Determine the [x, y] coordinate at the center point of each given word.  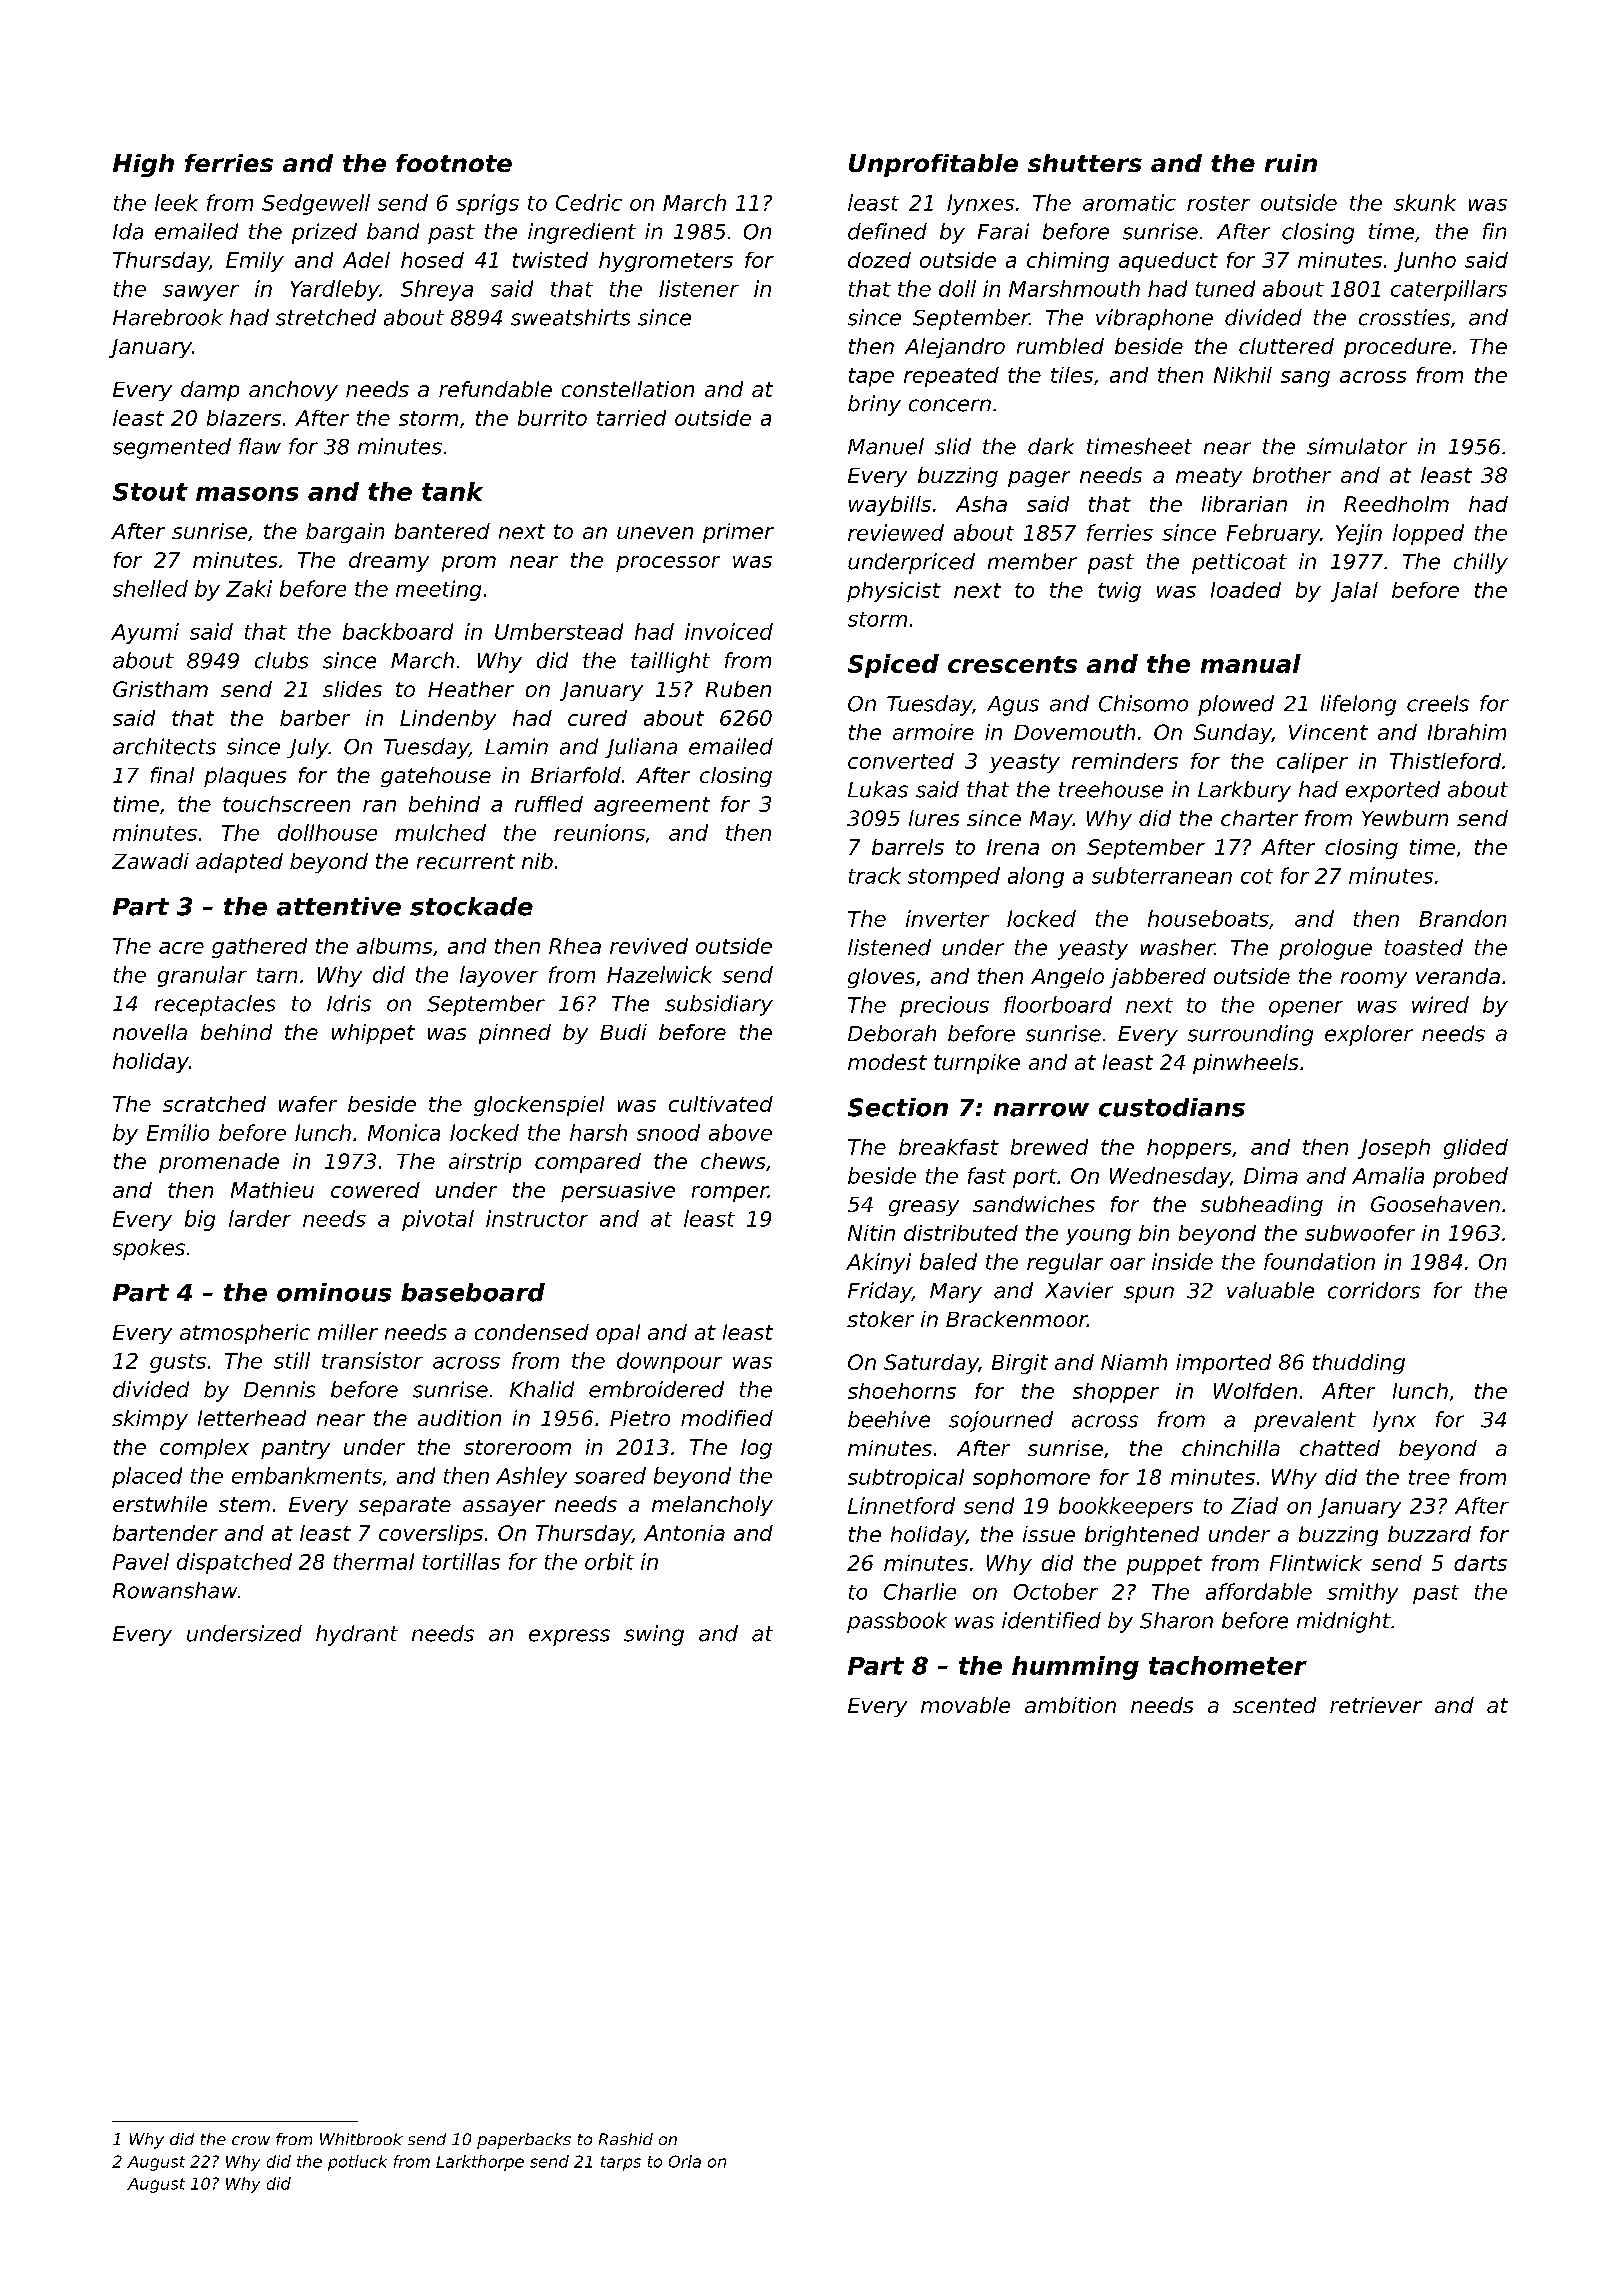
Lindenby [448, 720]
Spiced [893, 666]
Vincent [1328, 732]
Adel [366, 260]
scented [1274, 1705]
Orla [685, 2161]
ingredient [582, 233]
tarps [621, 2163]
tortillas [461, 1561]
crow [251, 2140]
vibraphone [1154, 319]
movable [965, 1705]
